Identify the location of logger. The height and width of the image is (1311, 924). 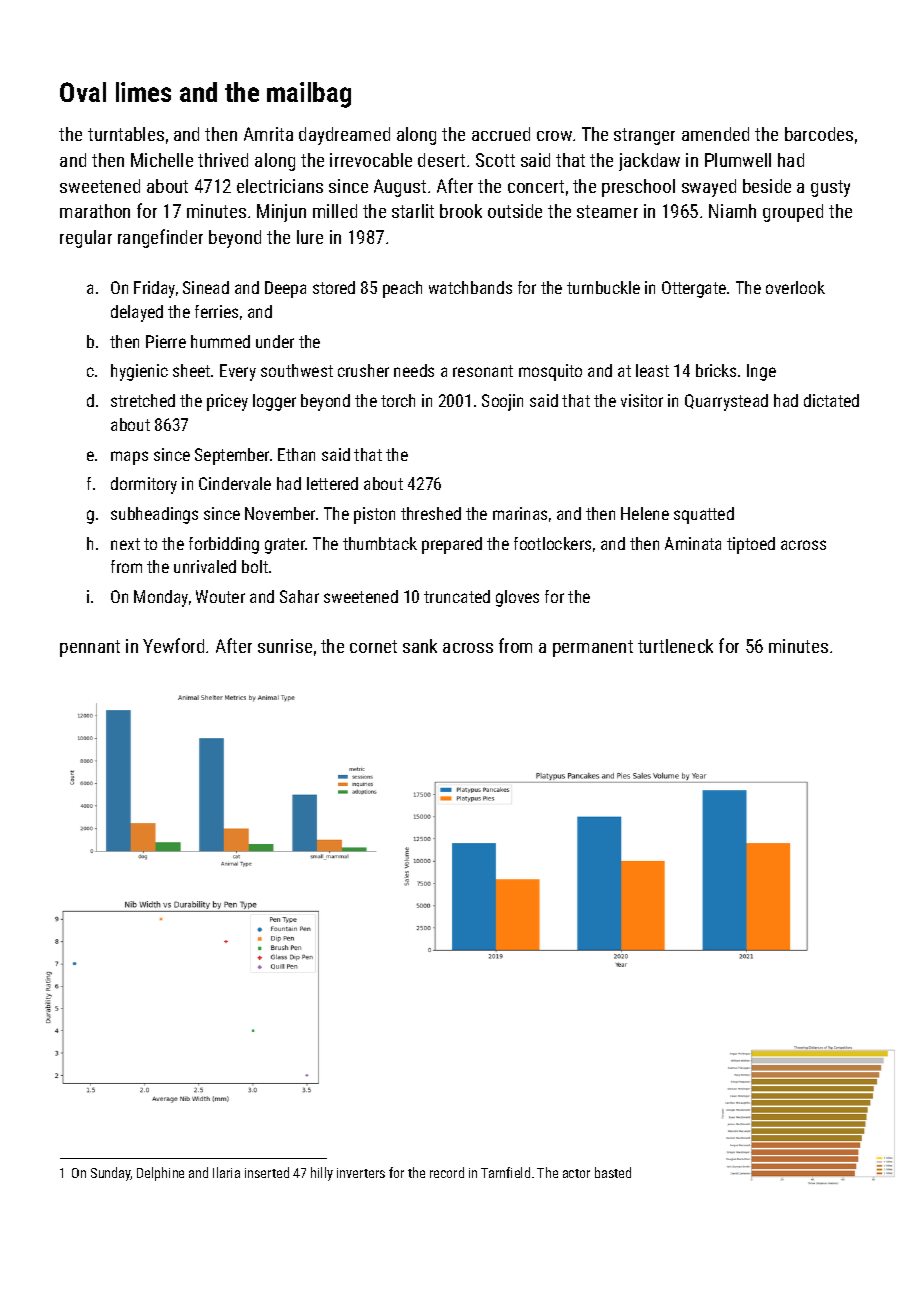
(274, 402).
